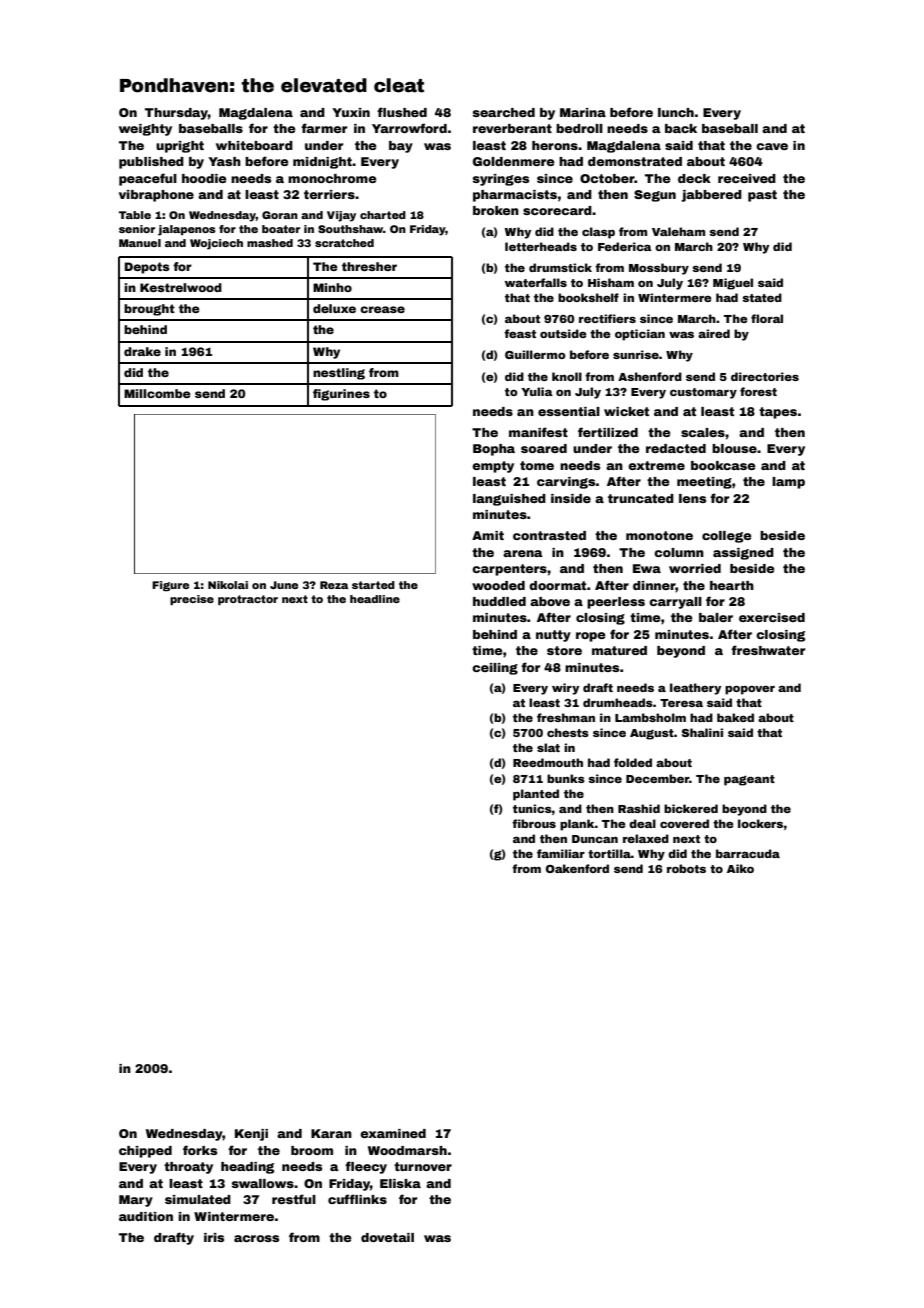 Image resolution: width=924 pixels, height=1308 pixels. I want to click on started, so click(373, 585).
